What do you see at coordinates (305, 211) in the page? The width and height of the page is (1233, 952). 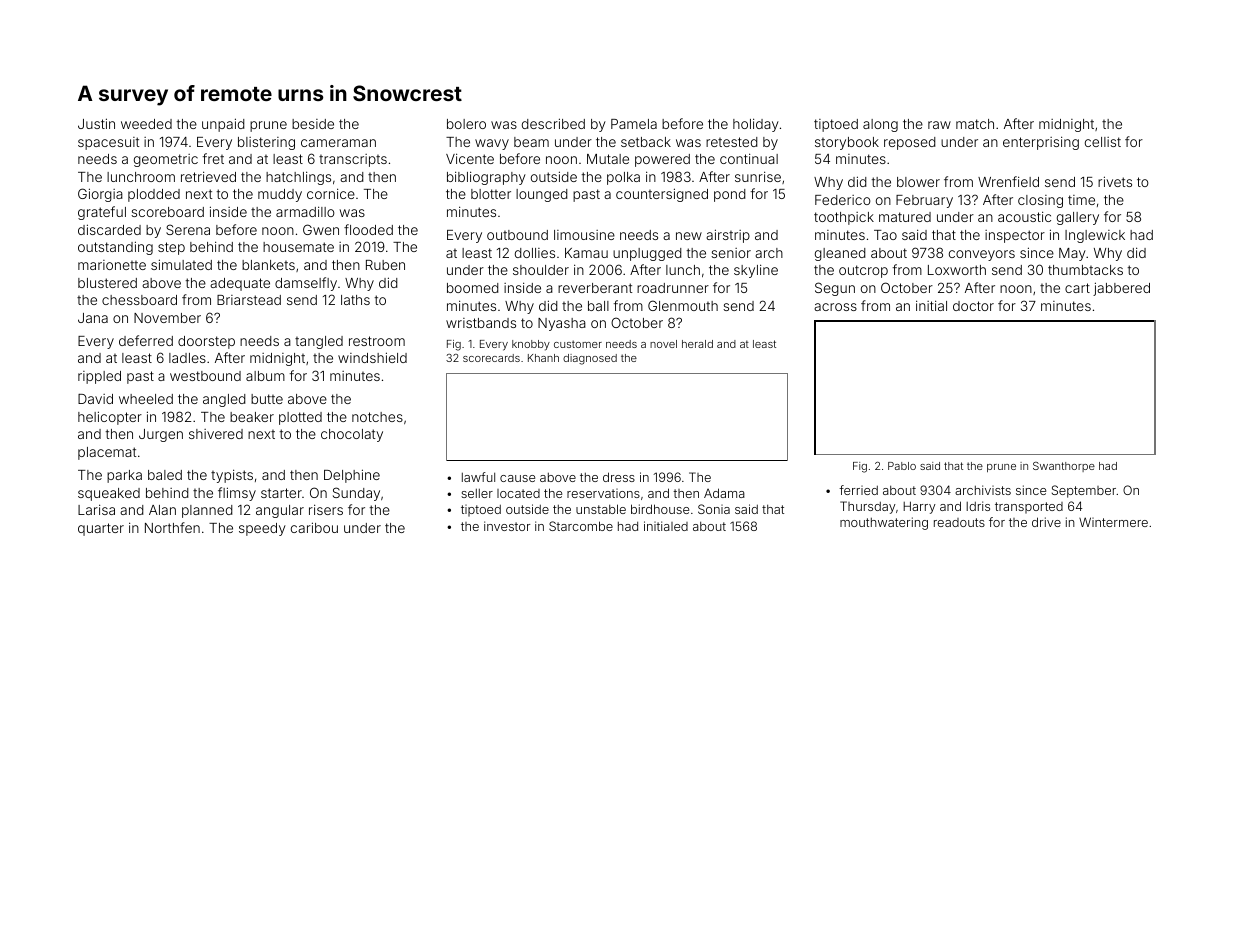 I see `armadillo` at bounding box center [305, 211].
